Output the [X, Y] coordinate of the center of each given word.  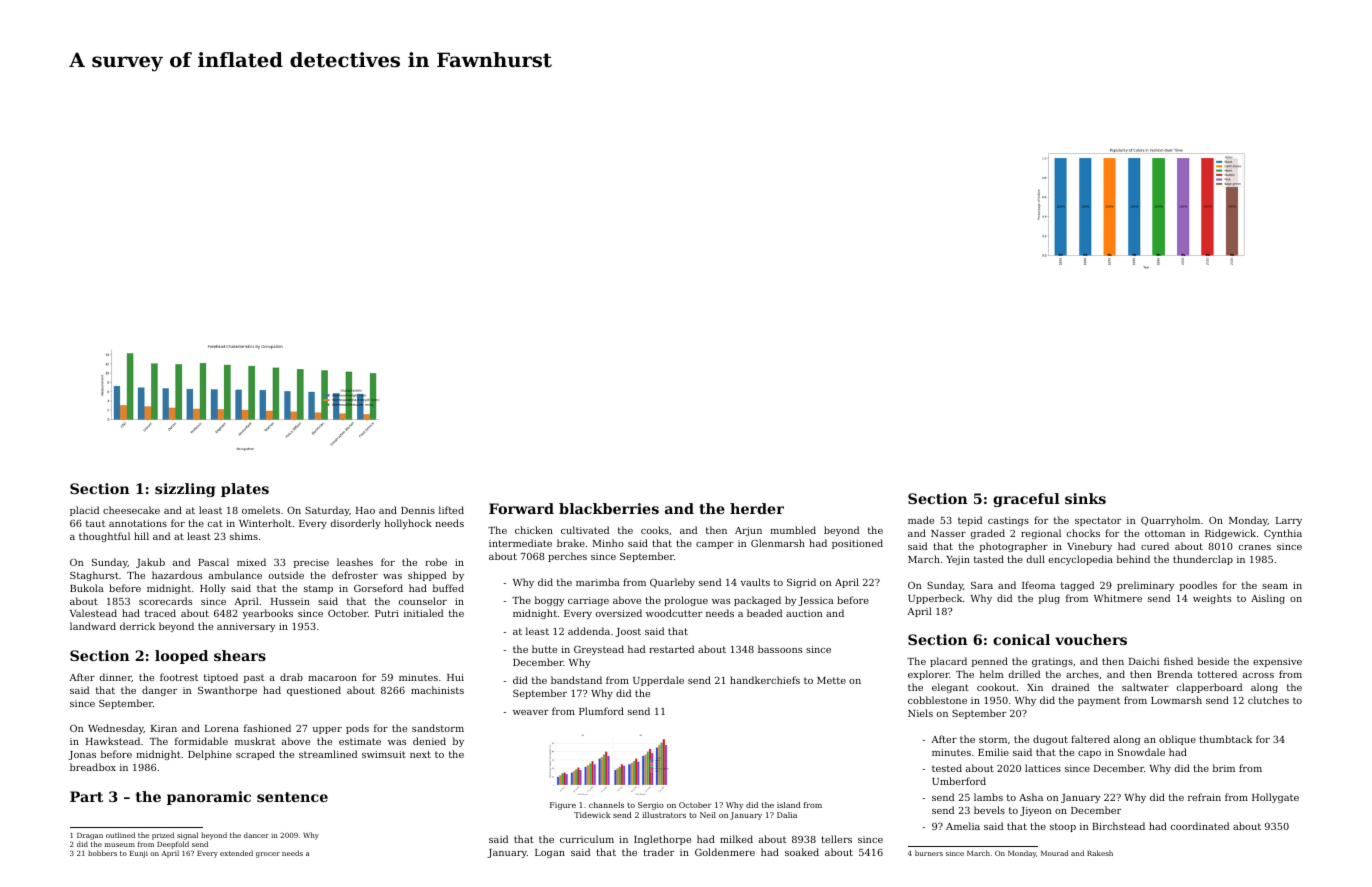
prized [163, 836]
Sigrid [801, 583]
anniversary [246, 627]
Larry [1289, 521]
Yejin [958, 560]
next [420, 754]
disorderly [356, 524]
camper [715, 545]
